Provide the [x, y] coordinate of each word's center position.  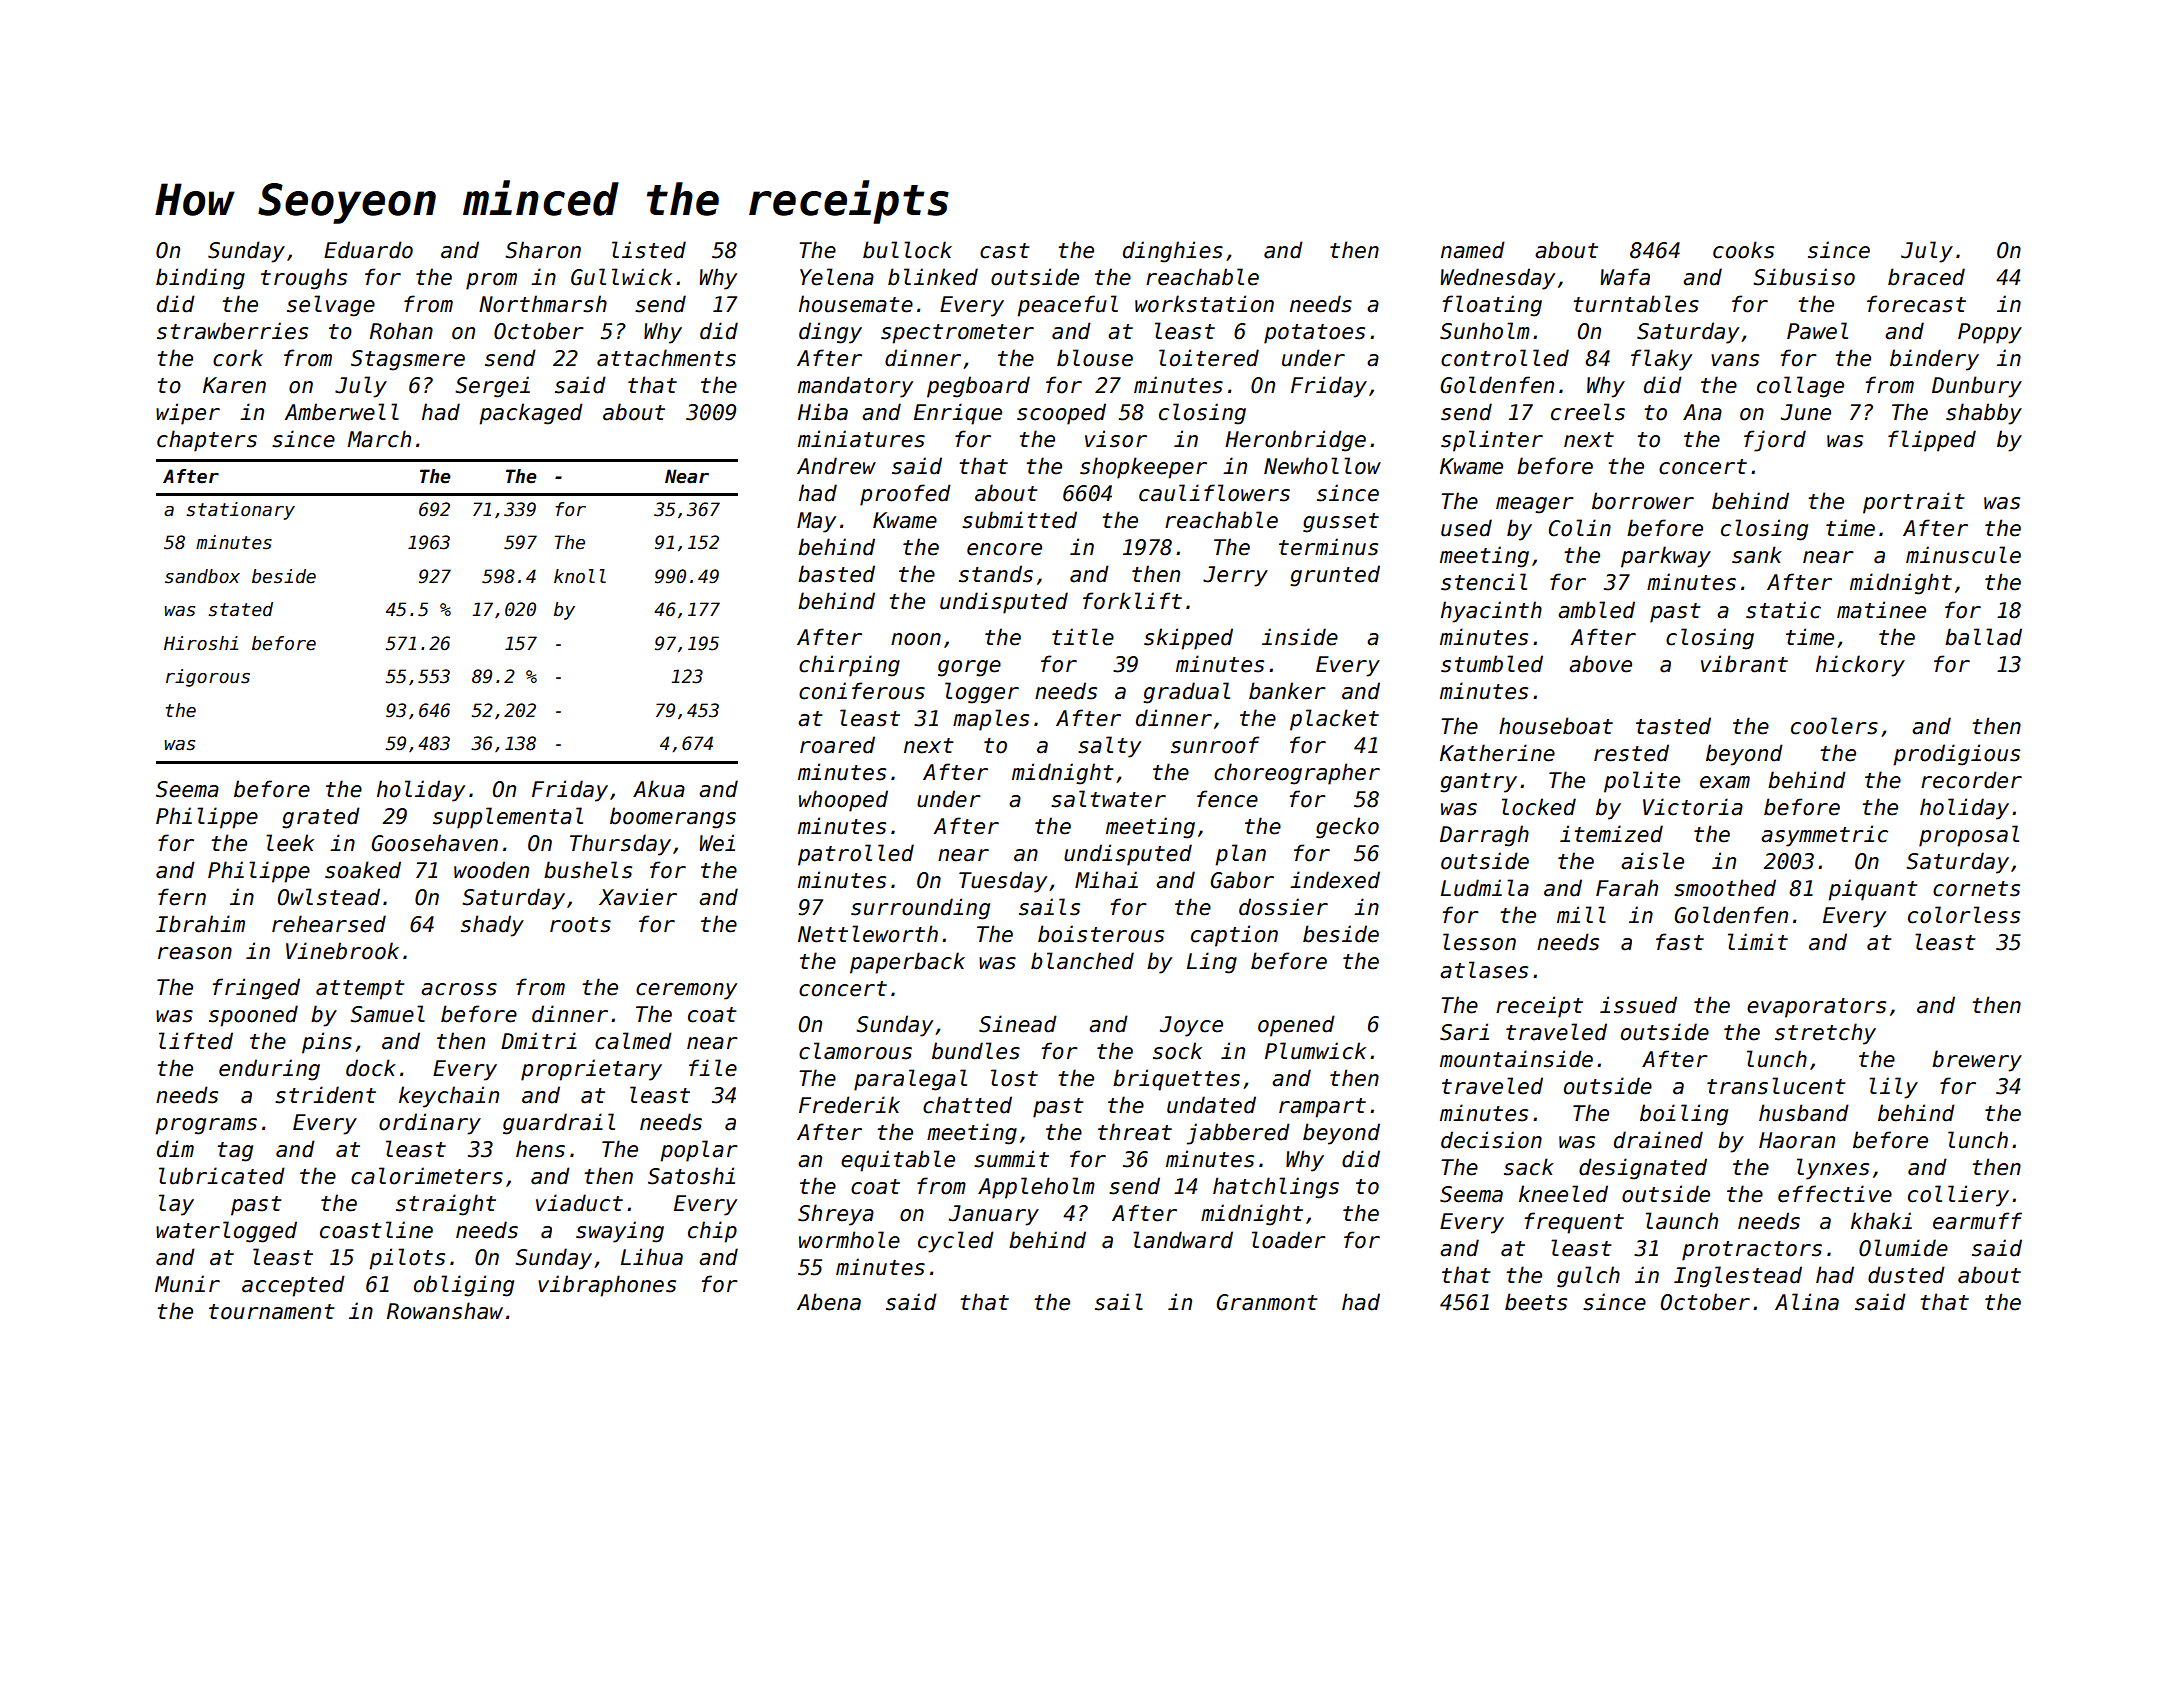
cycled [956, 1242]
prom [491, 281]
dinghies [1173, 252]
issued [1638, 1005]
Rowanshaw [445, 1311]
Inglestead [1738, 1277]
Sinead [1018, 1024]
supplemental [508, 818]
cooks [1743, 250]
